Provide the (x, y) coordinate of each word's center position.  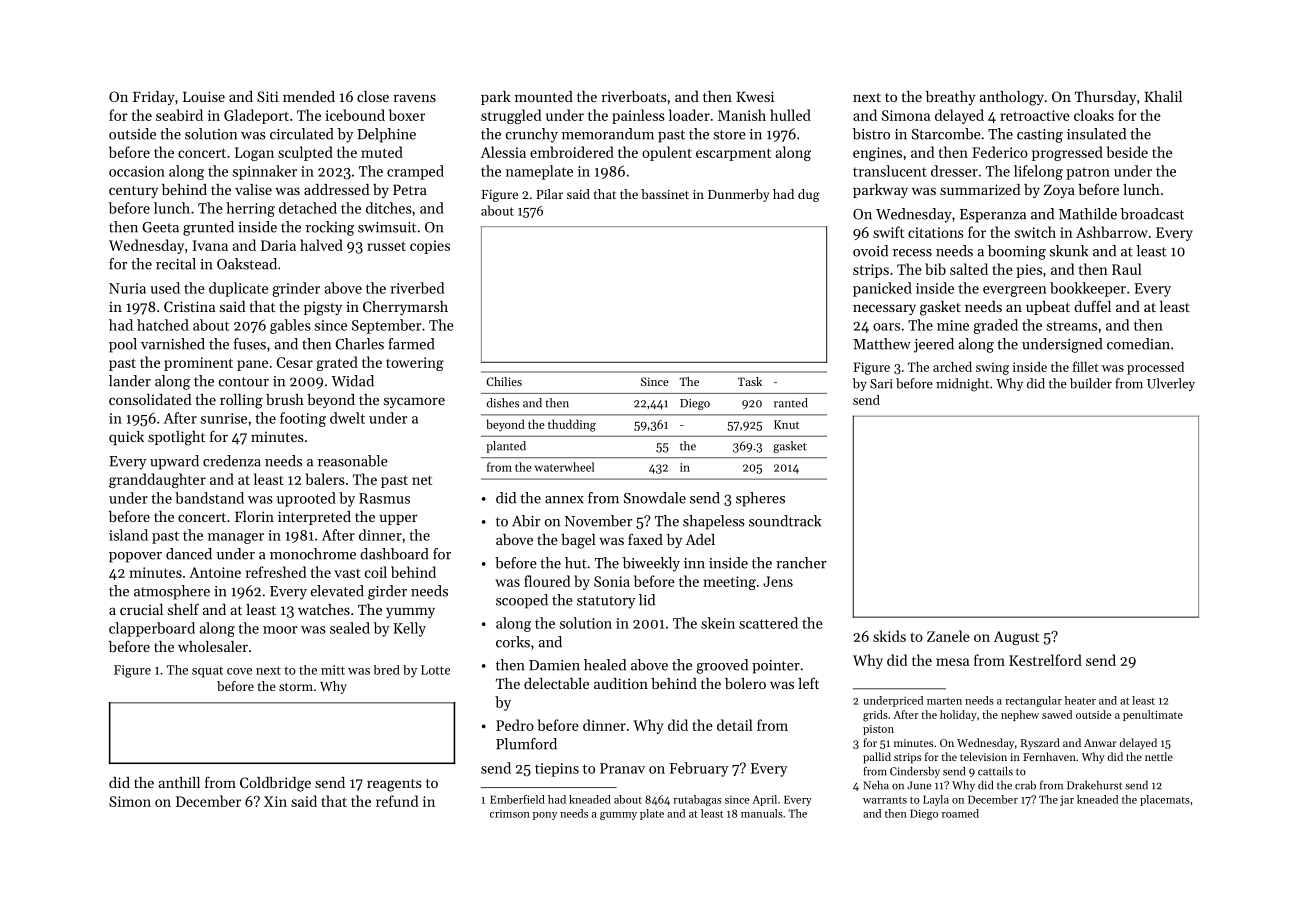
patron (1088, 173)
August (1016, 638)
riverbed (417, 288)
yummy (410, 612)
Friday (154, 98)
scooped (522, 601)
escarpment (733, 154)
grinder (296, 289)
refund (397, 801)
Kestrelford (1045, 660)
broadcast (1152, 214)
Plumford (526, 744)
